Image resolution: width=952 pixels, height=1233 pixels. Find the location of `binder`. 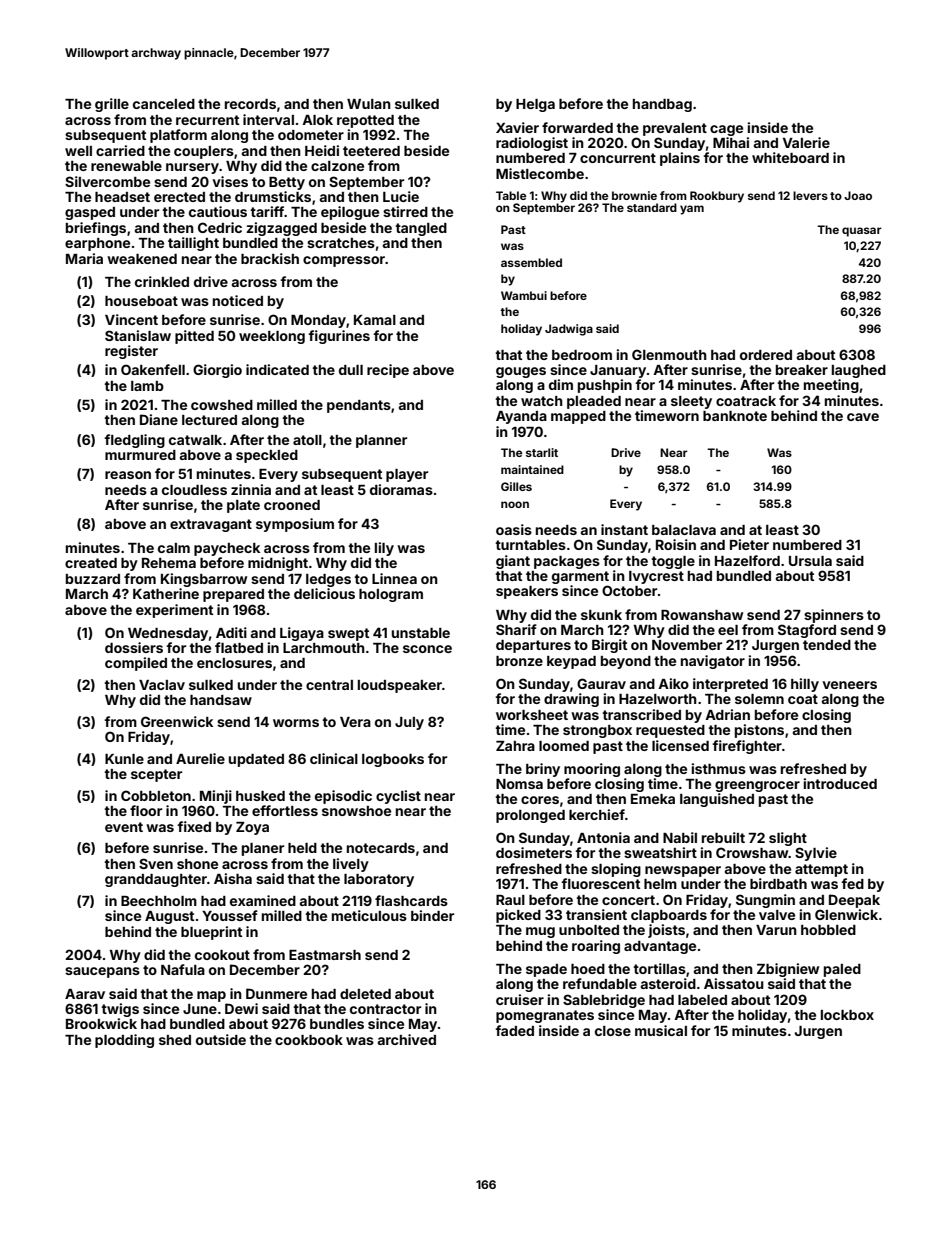

binder is located at coordinates (432, 915).
